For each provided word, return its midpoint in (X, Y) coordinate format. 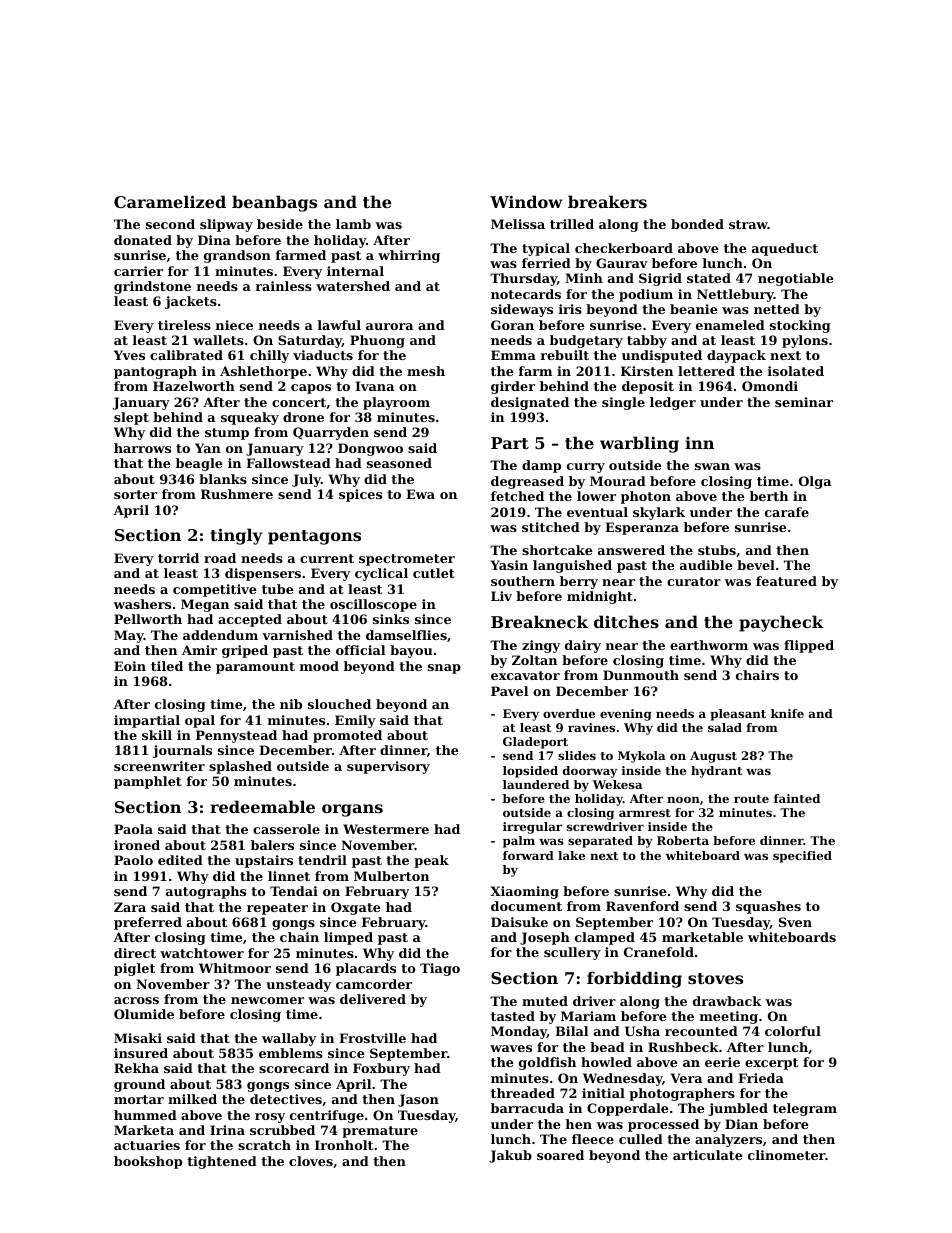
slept (131, 418)
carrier (138, 271)
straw (748, 224)
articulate (708, 1155)
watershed (353, 286)
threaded (523, 1093)
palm (519, 842)
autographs (206, 892)
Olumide (144, 1014)
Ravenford (642, 906)
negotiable (796, 279)
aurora (389, 326)
